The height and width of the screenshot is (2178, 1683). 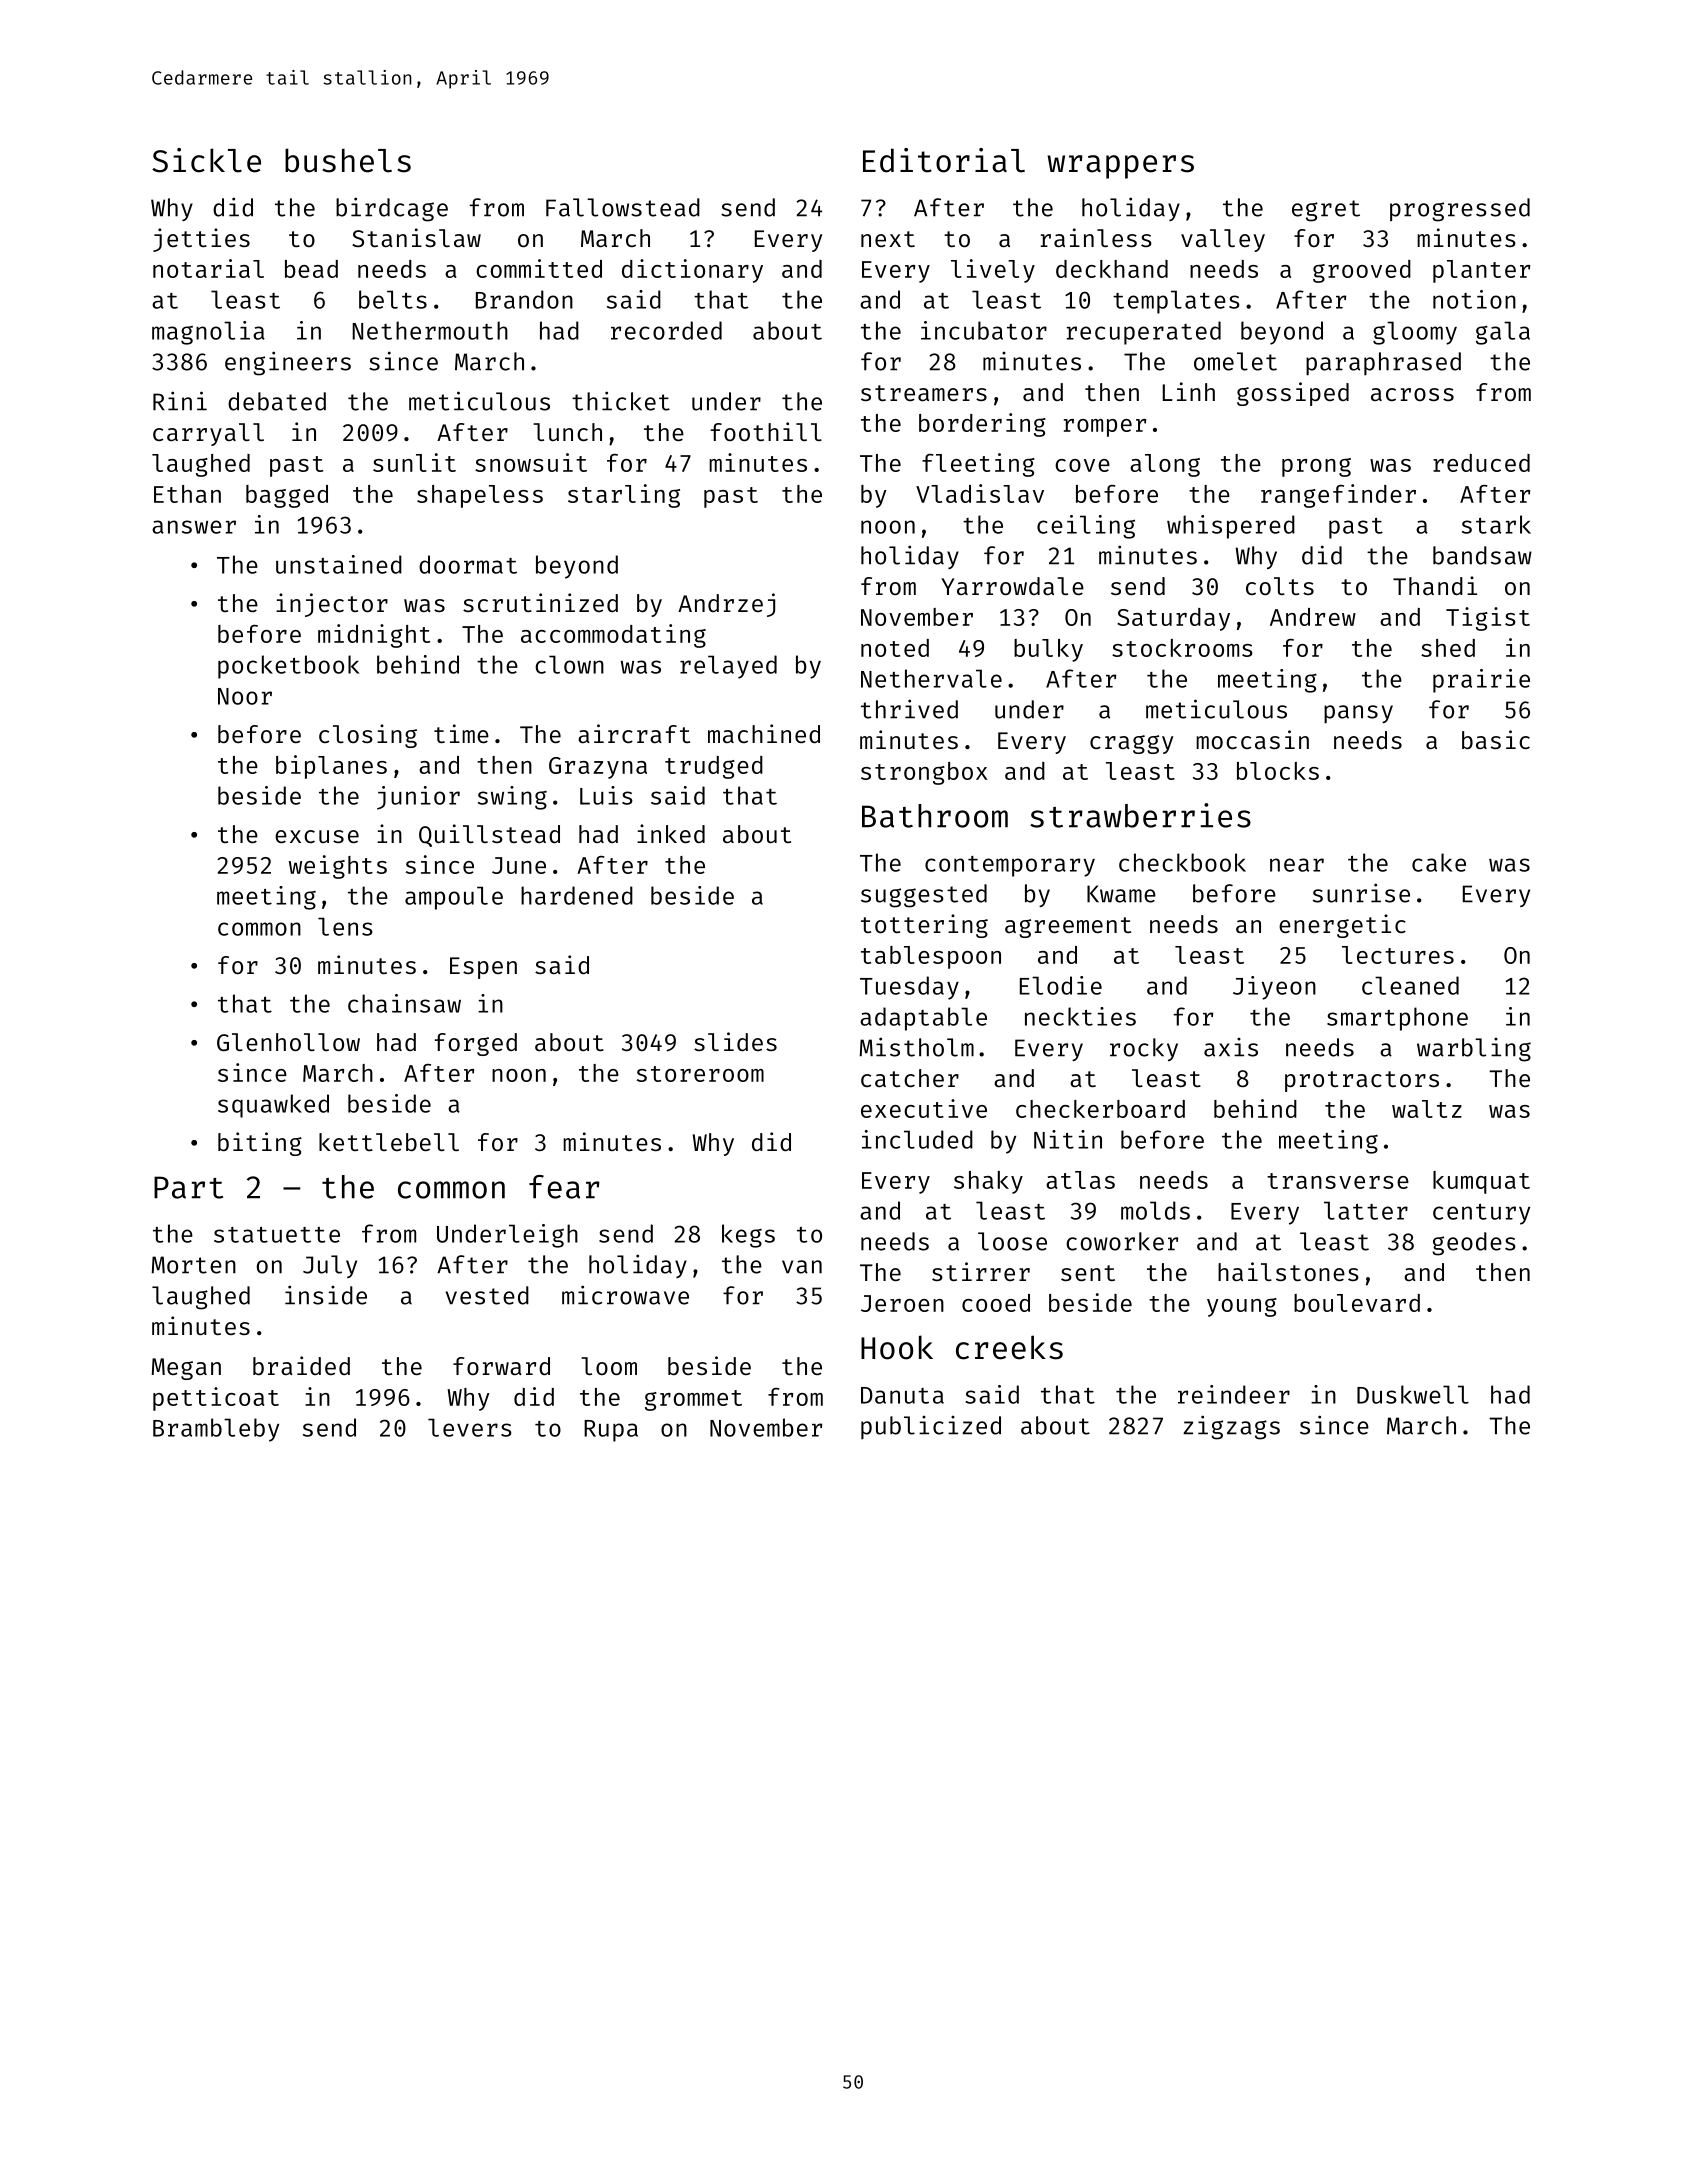 What do you see at coordinates (1413, 1394) in the screenshot?
I see `Duskwell` at bounding box center [1413, 1394].
